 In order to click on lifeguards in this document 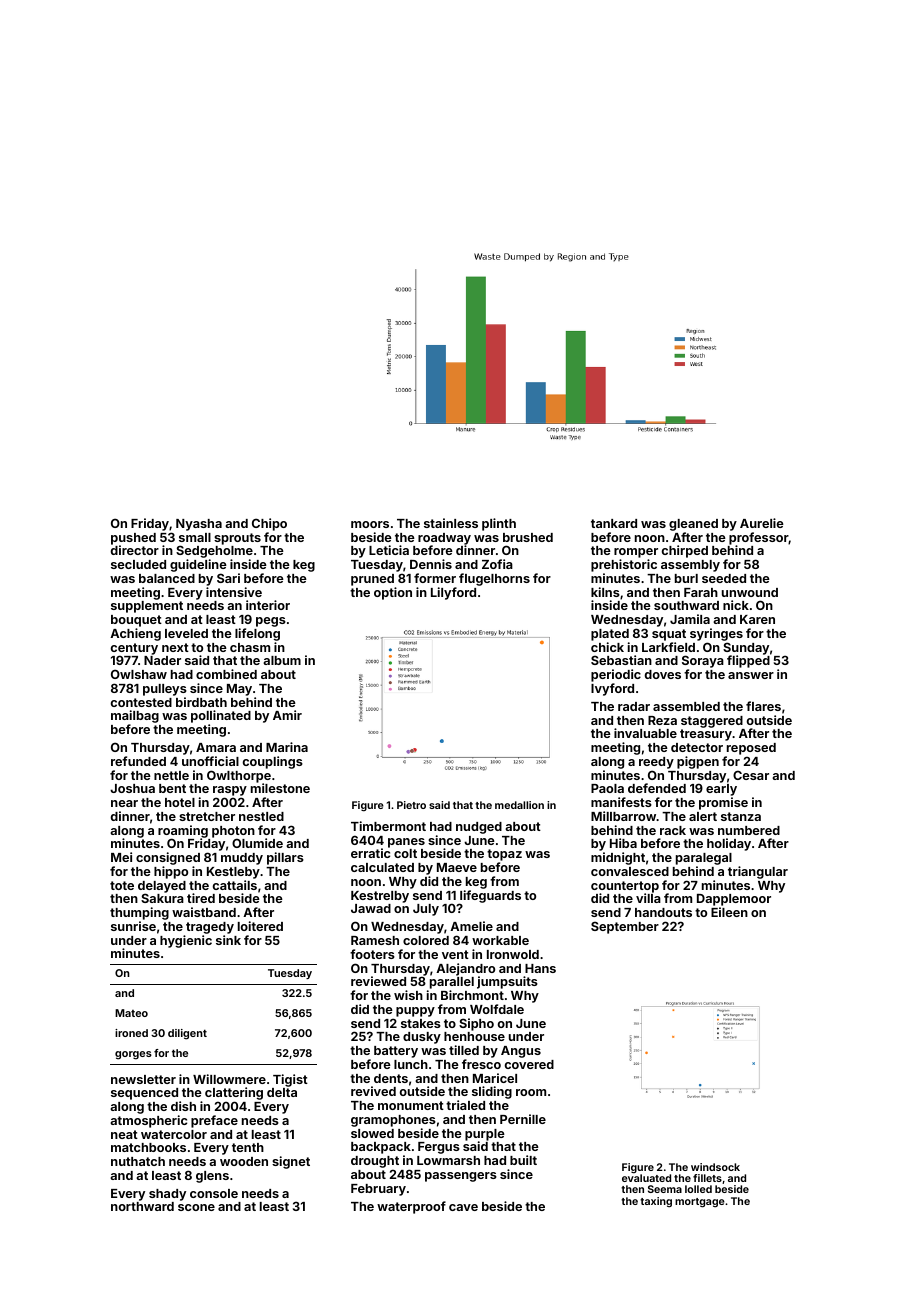, I will do `click(490, 897)`.
